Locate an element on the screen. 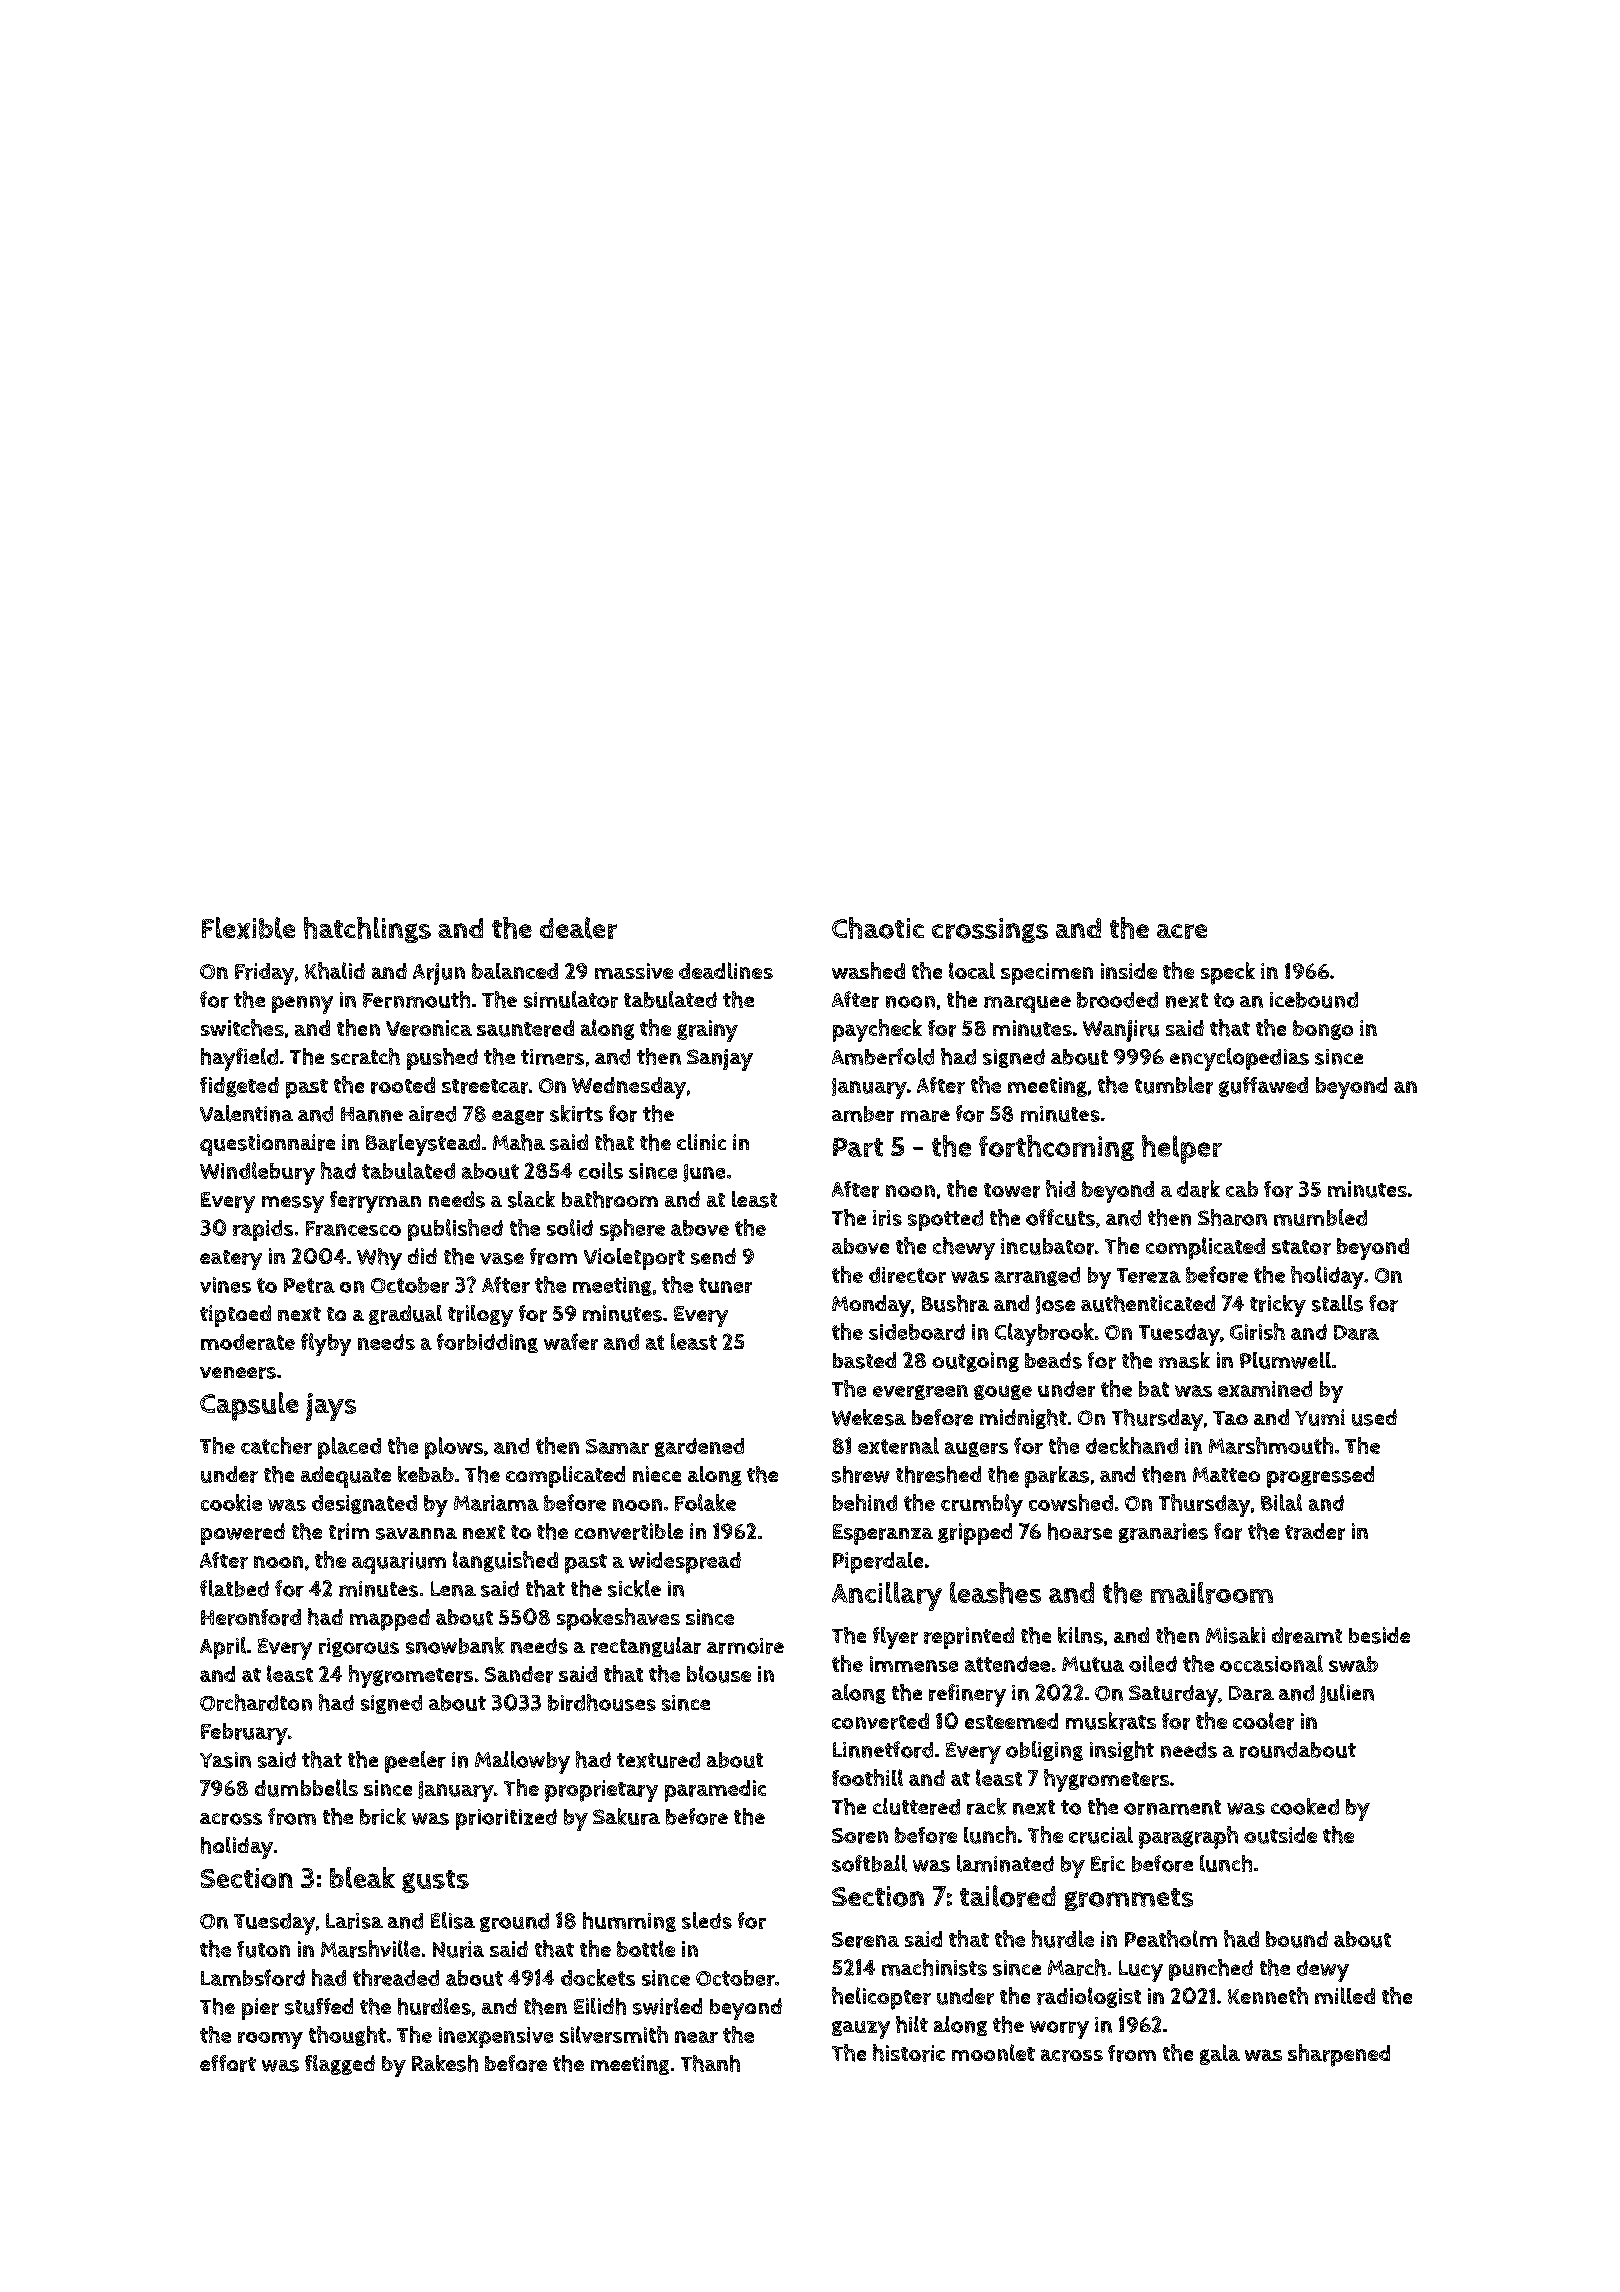 The image size is (1620, 2292). roomy is located at coordinates (270, 2040).
